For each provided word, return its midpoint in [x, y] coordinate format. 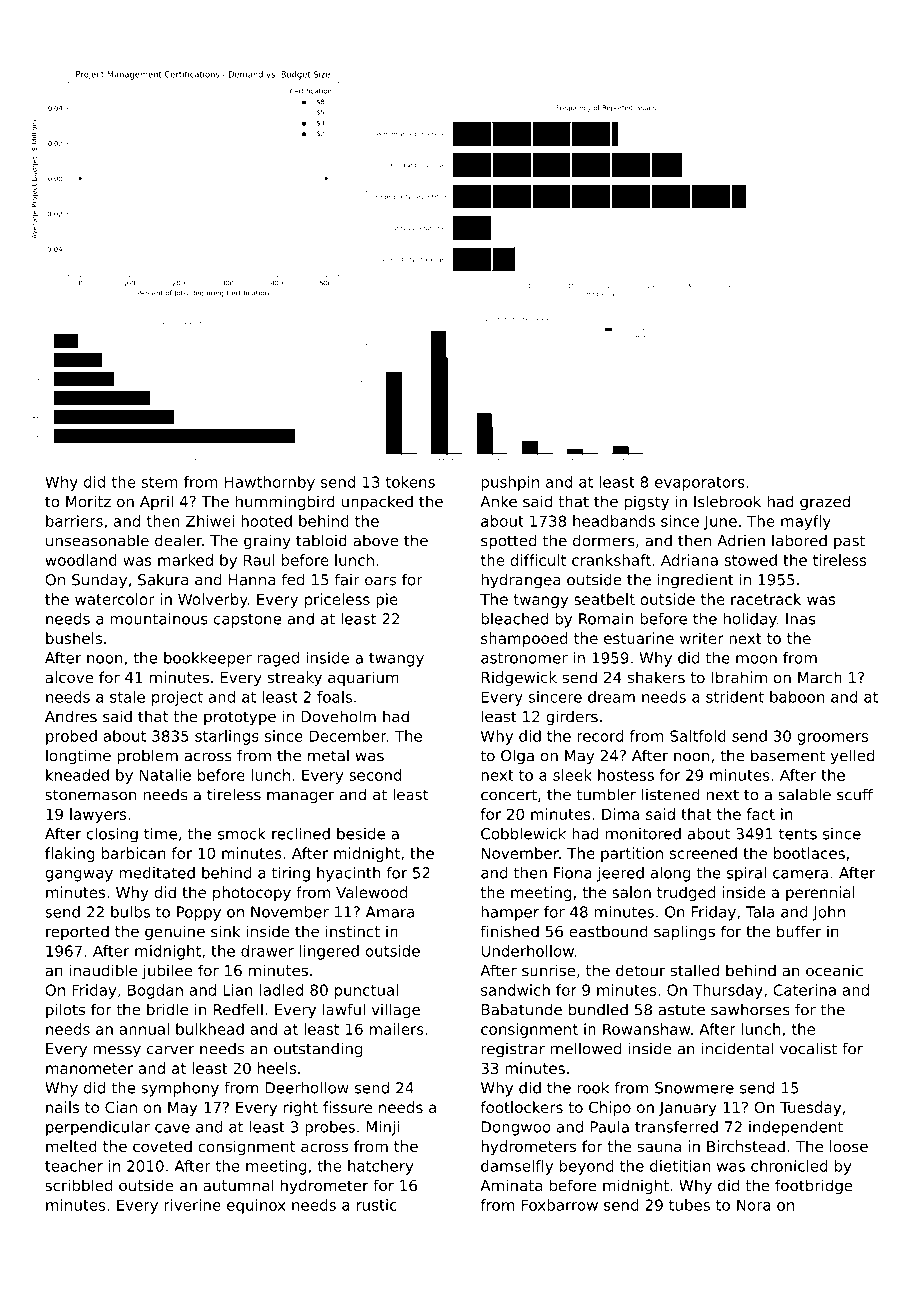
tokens [410, 482]
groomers [832, 739]
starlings [227, 737]
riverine [192, 1205]
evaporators [700, 484]
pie [387, 600]
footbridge [814, 1186]
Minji [383, 1128]
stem [159, 482]
